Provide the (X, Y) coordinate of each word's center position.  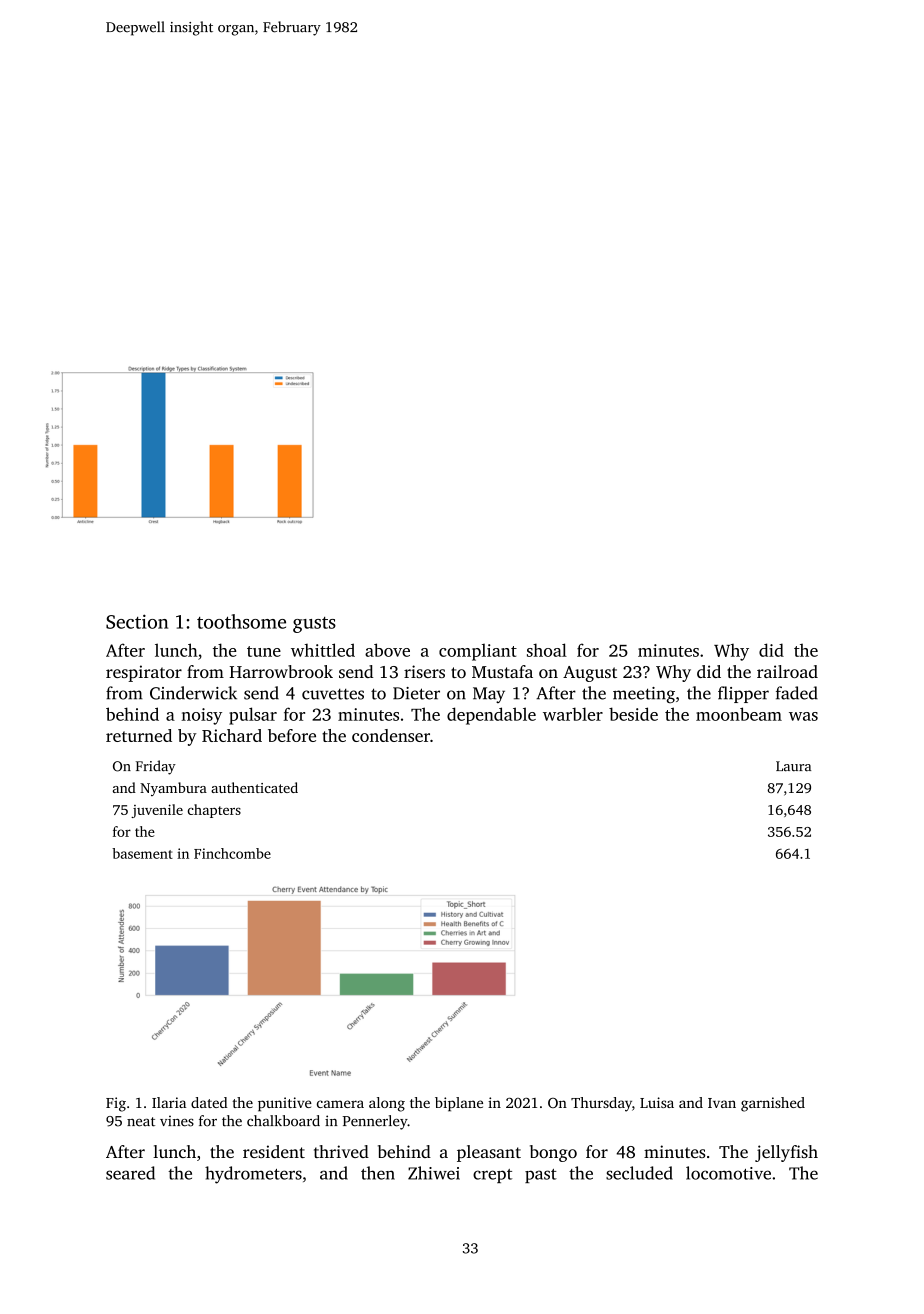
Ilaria (169, 1102)
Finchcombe (232, 853)
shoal (547, 650)
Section (137, 621)
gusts (314, 625)
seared (130, 1173)
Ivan (722, 1103)
